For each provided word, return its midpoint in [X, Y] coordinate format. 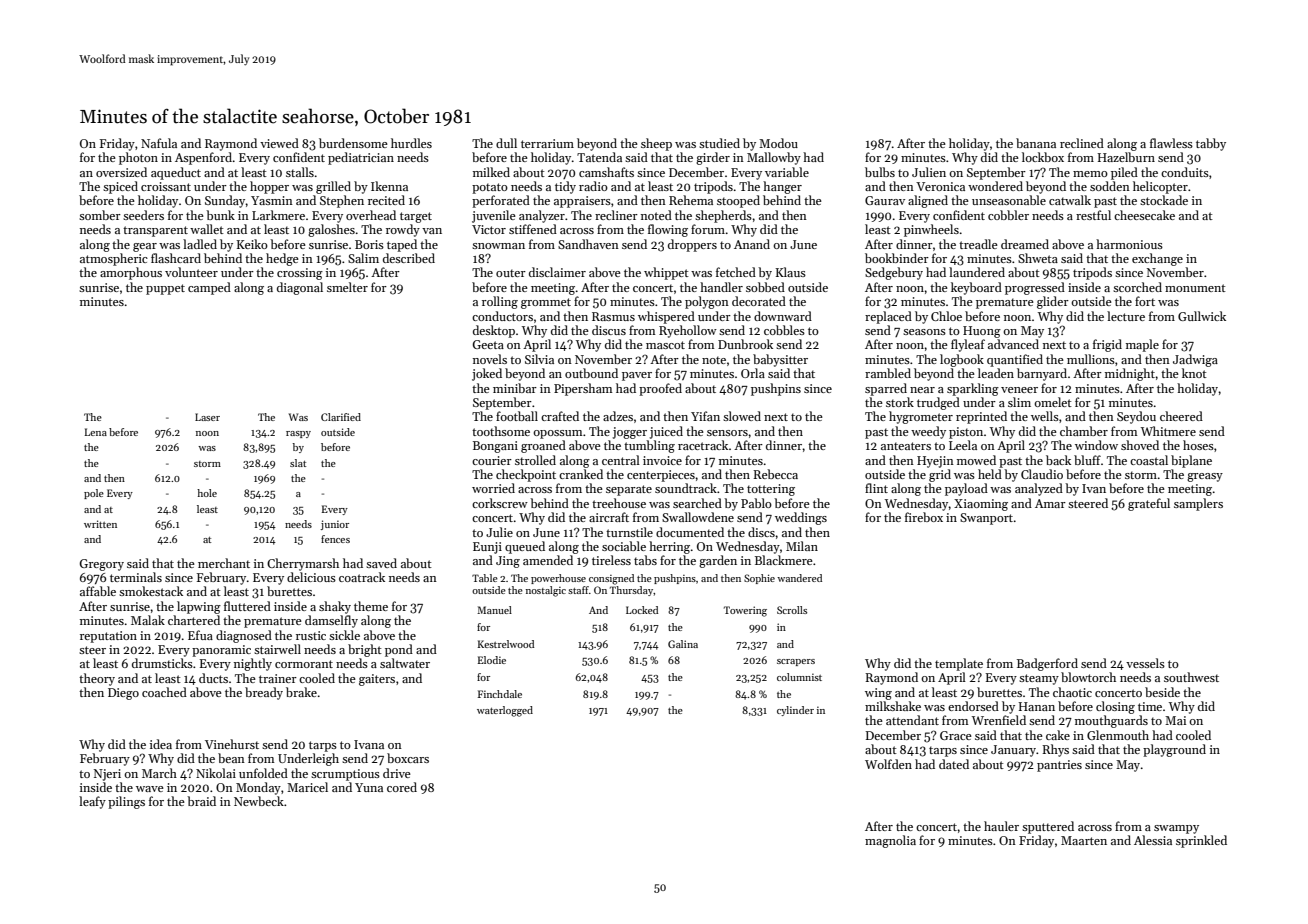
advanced [1013, 344]
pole [94, 494]
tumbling [649, 446]
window [1096, 445]
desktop [494, 331]
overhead [371, 215]
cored [402, 787]
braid [201, 801]
